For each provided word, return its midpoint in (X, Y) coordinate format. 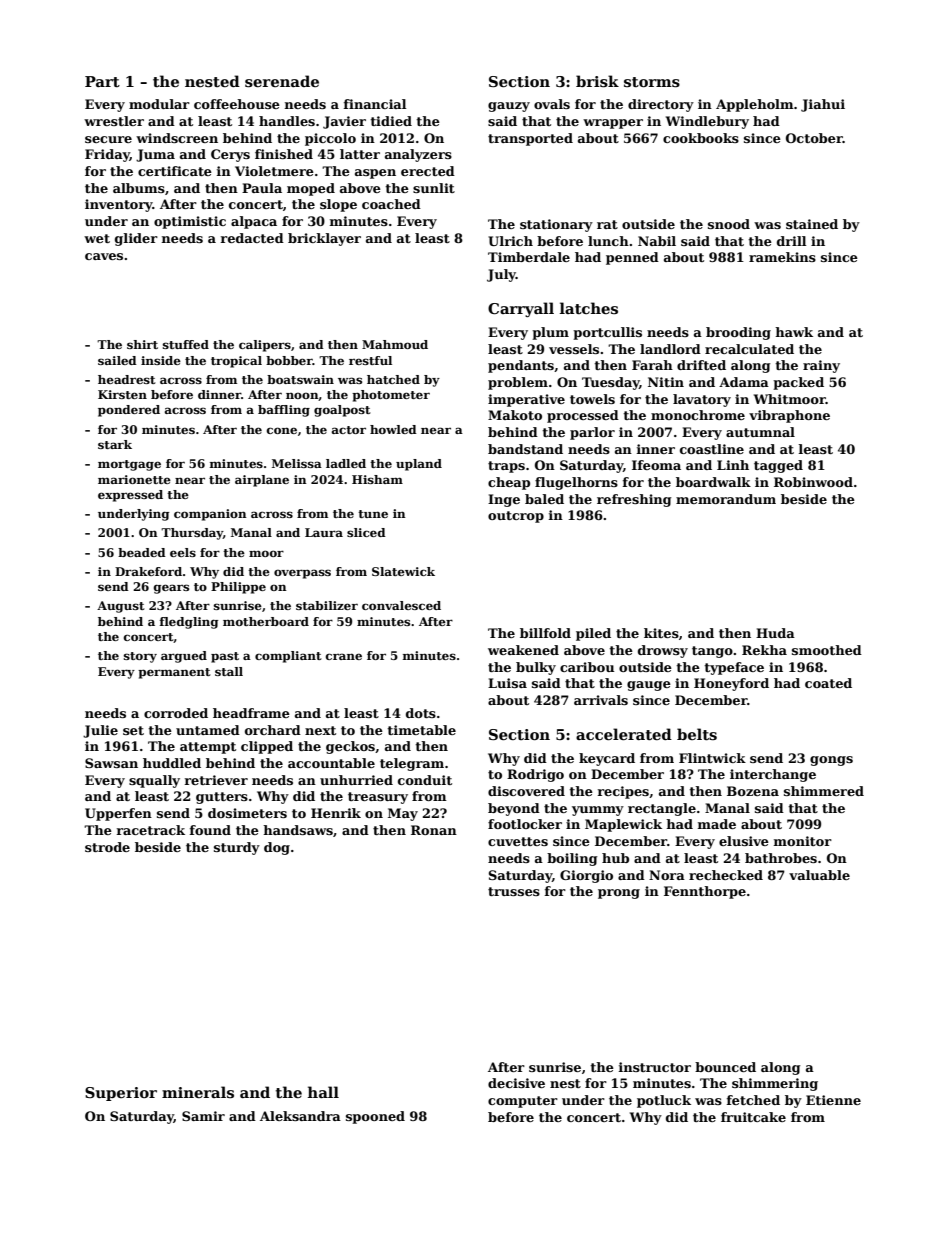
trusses (514, 891)
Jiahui (823, 105)
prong (619, 894)
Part (102, 81)
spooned (375, 1117)
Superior (121, 1094)
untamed (208, 730)
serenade (282, 81)
